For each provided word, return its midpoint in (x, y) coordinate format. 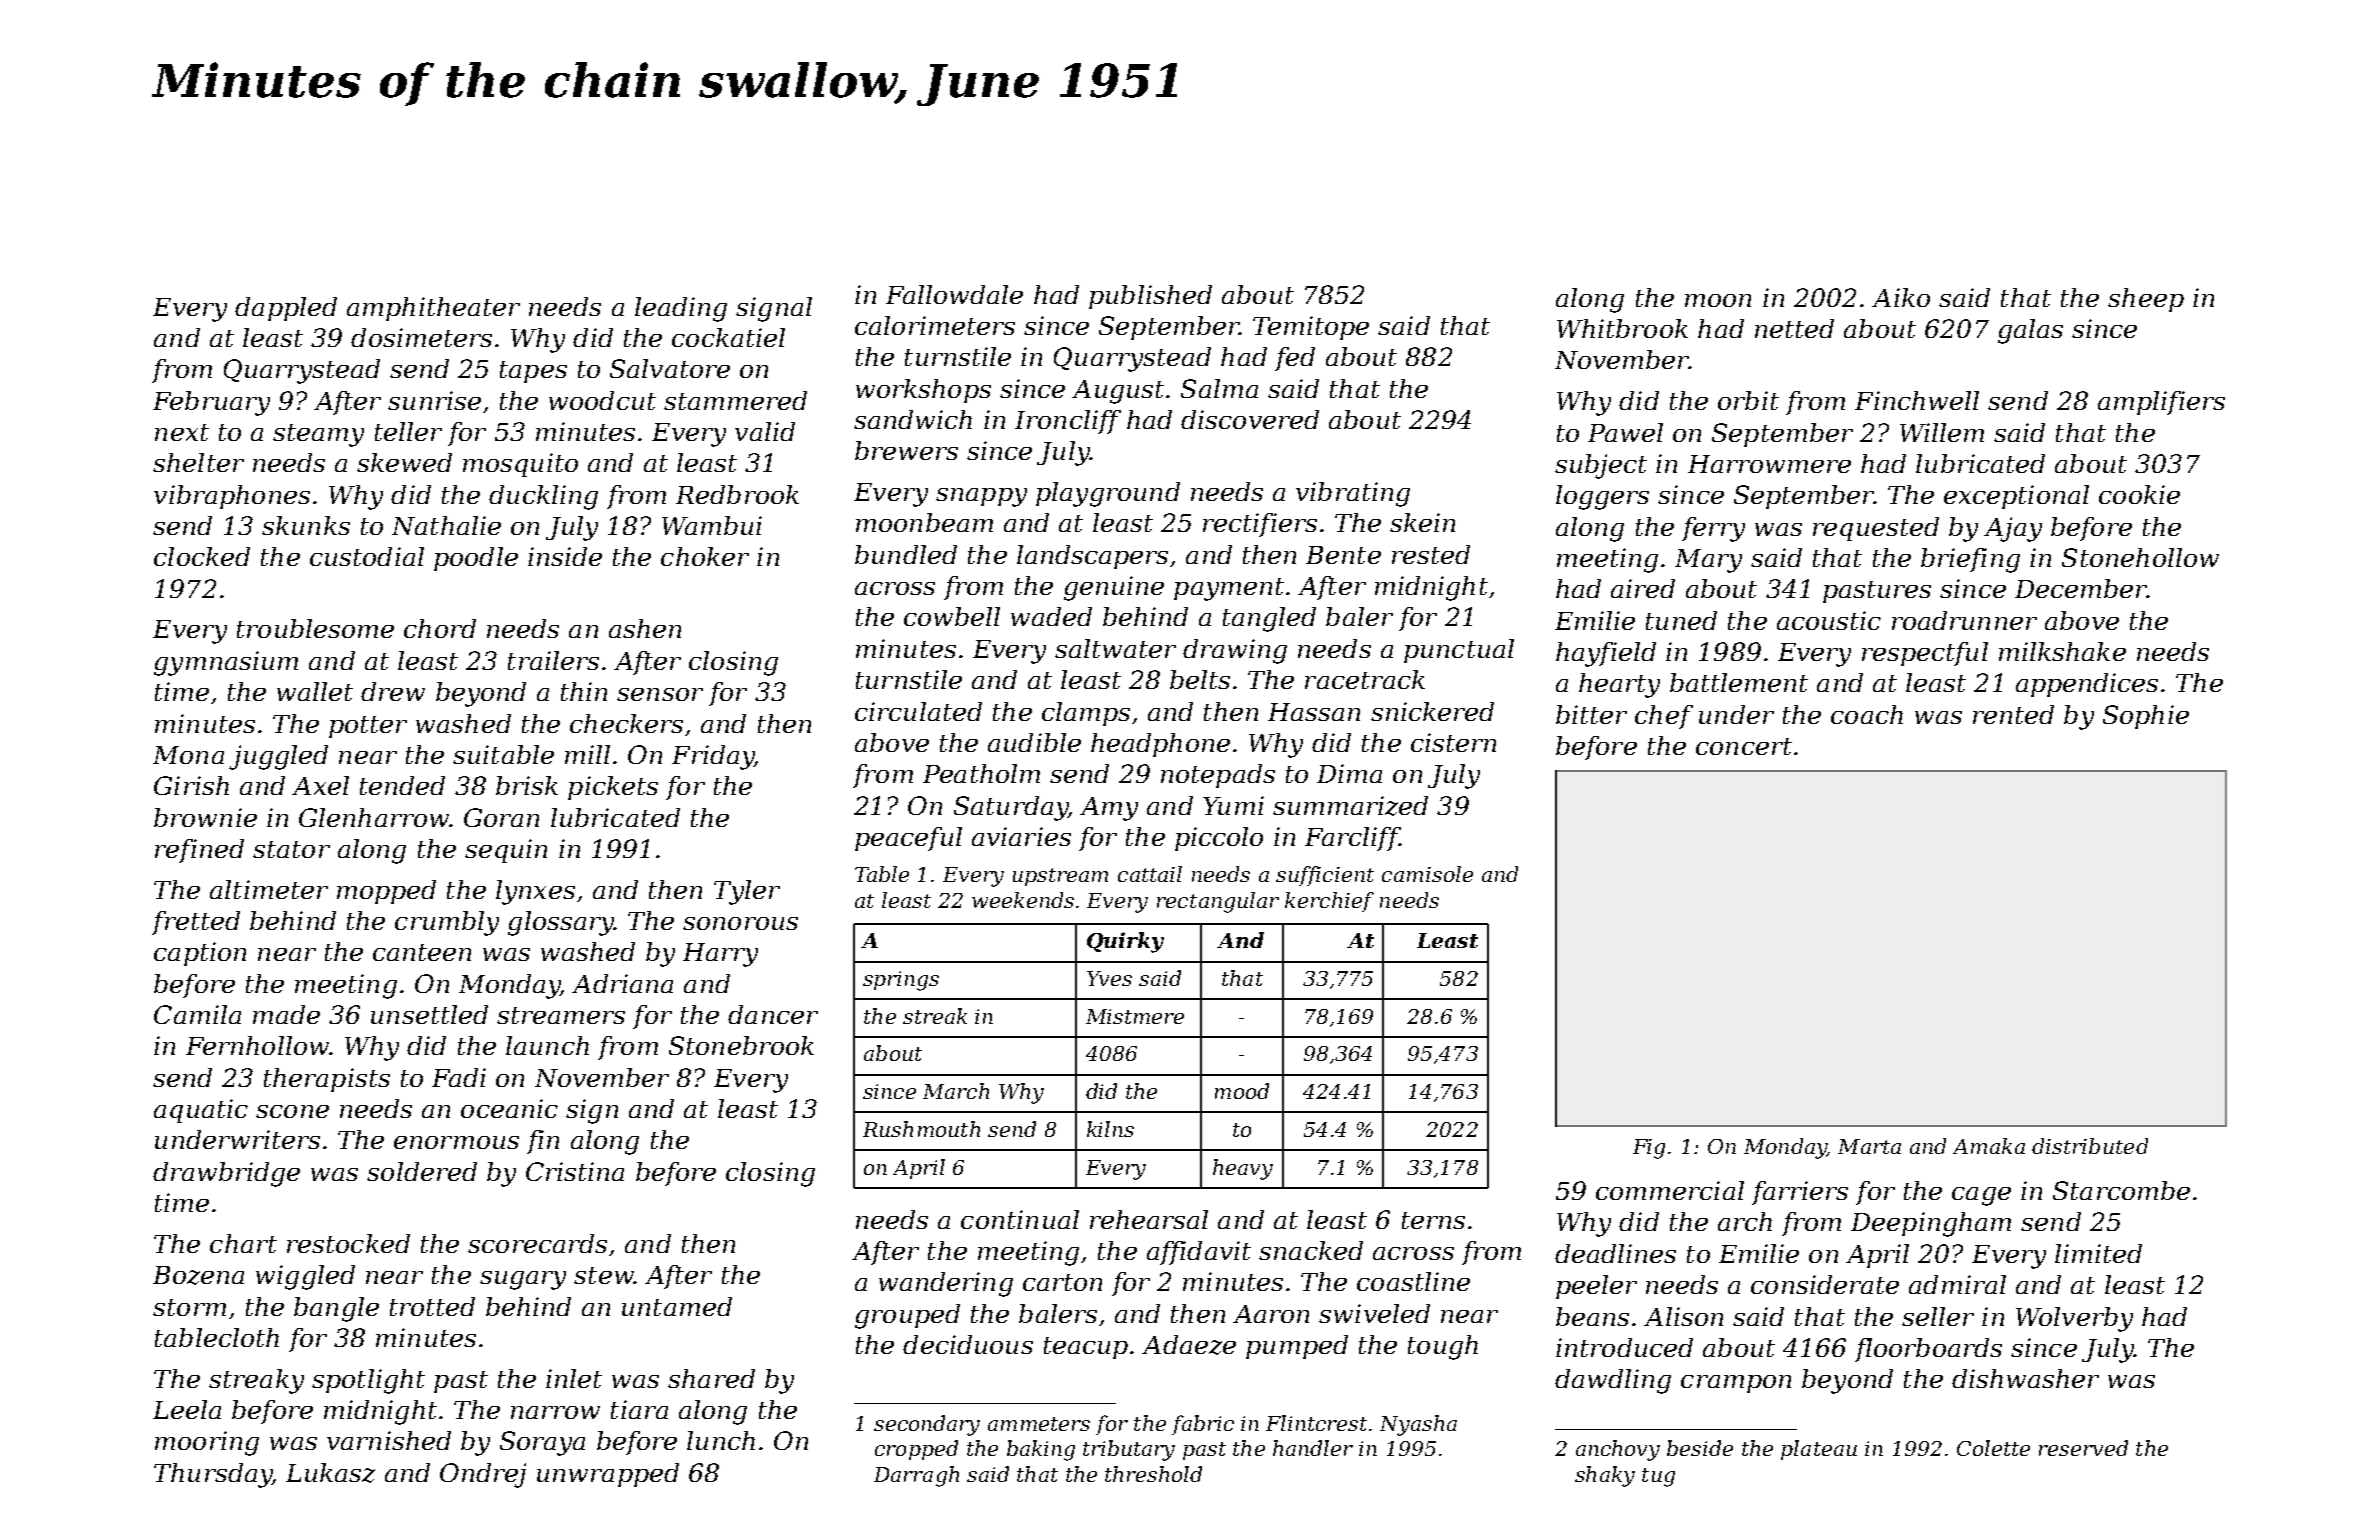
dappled (286, 309)
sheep (2146, 300)
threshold (1153, 1474)
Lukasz (330, 1473)
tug (1658, 1477)
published (1150, 297)
